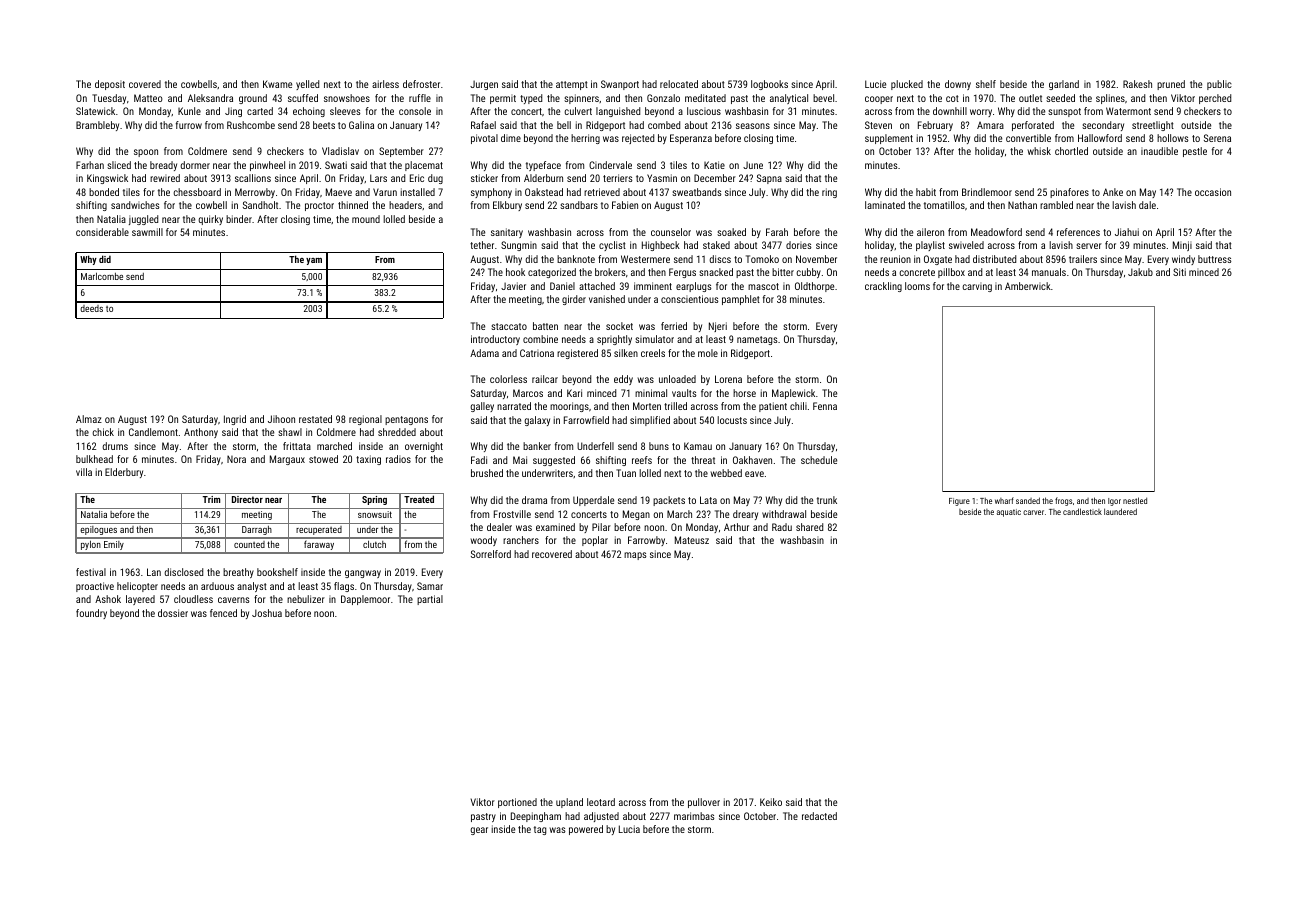  Describe the element at coordinates (629, 829) in the document. I see `Lucia` at that location.
